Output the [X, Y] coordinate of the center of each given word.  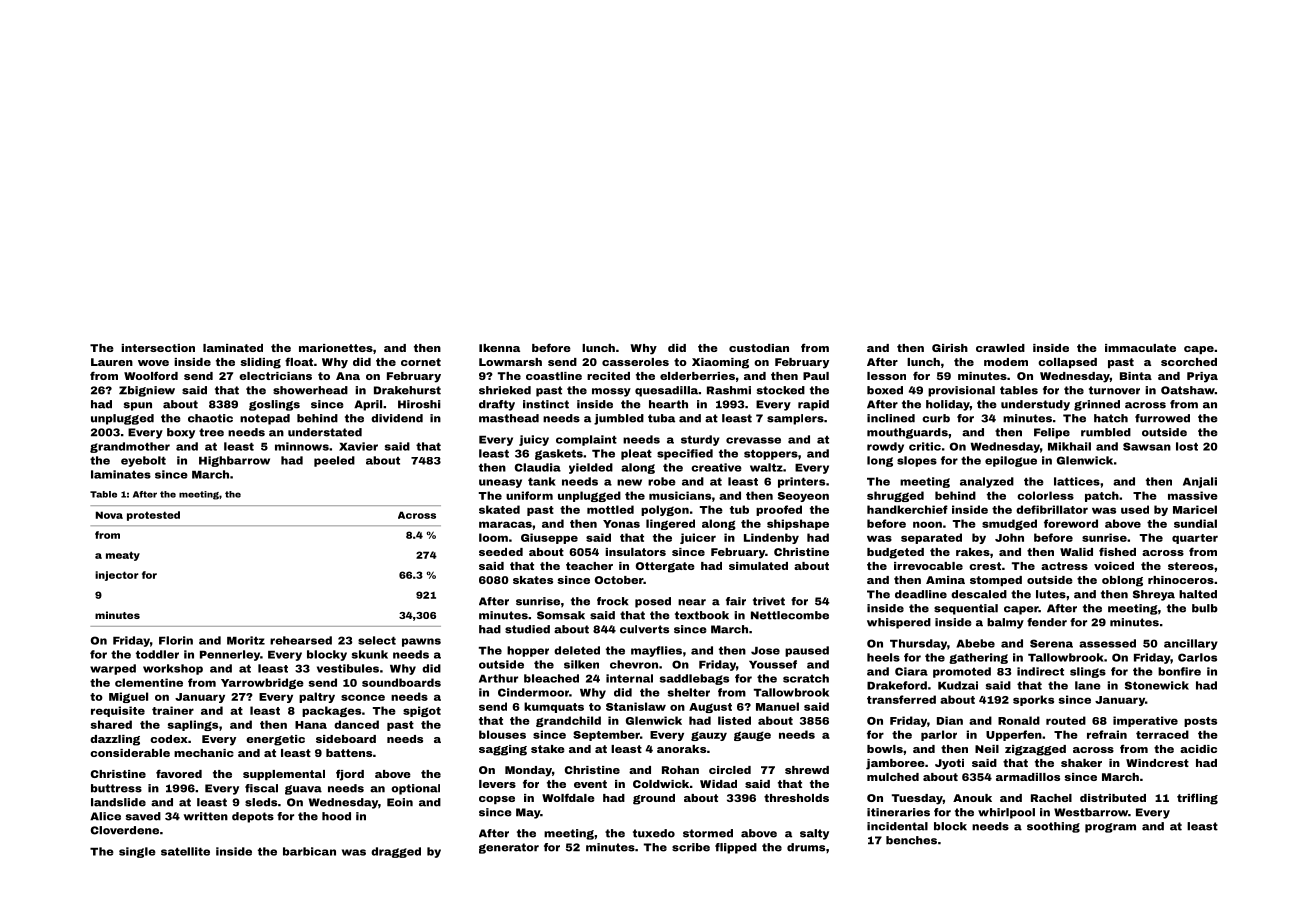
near [692, 602]
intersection [158, 348]
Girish [950, 348]
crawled [1000, 348]
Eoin [400, 802]
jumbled [619, 419]
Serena [1051, 643]
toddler [157, 654]
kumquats [554, 707]
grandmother [130, 447]
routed [1066, 720]
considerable [130, 753]
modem [1006, 362]
